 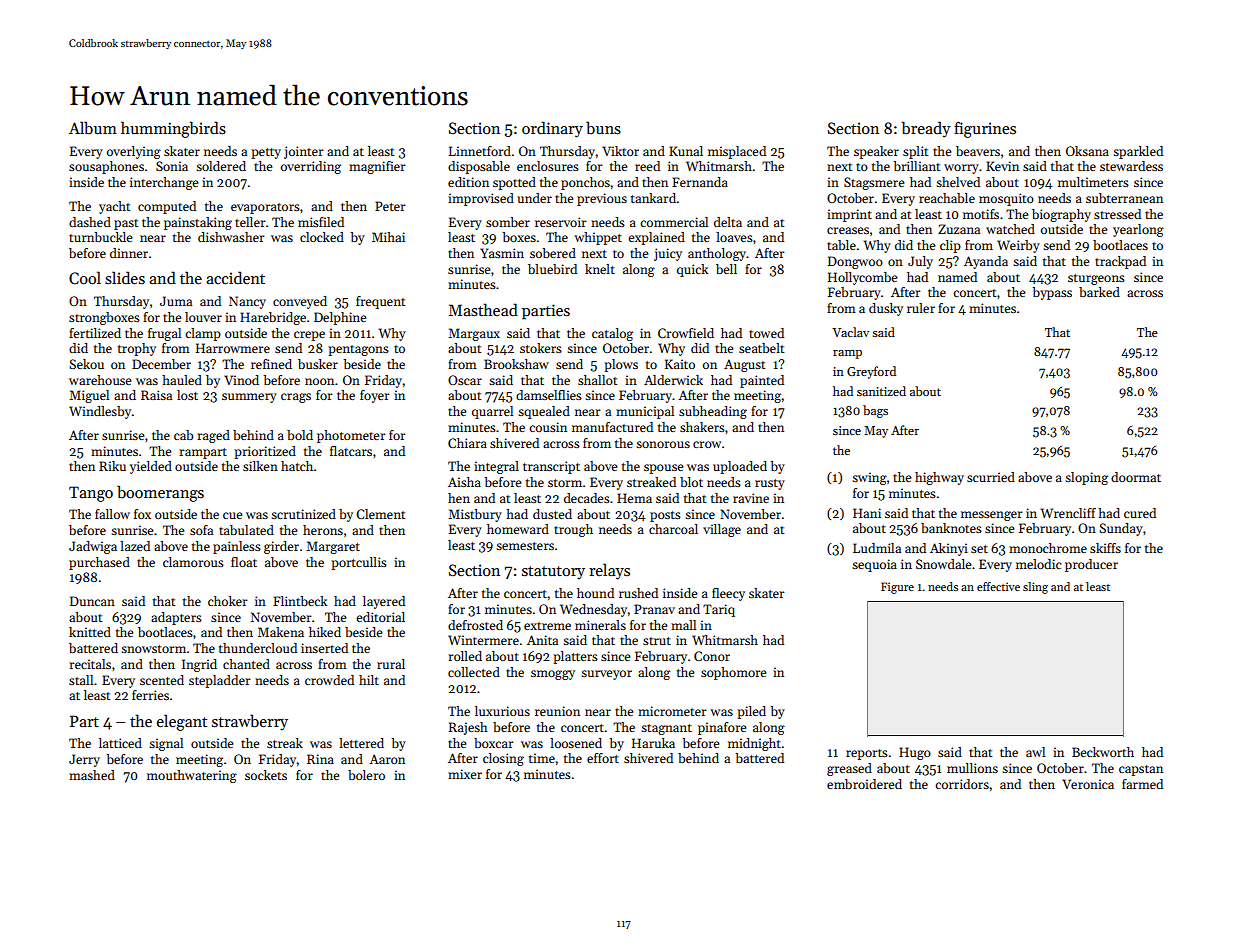 I want to click on knelt, so click(x=600, y=269).
